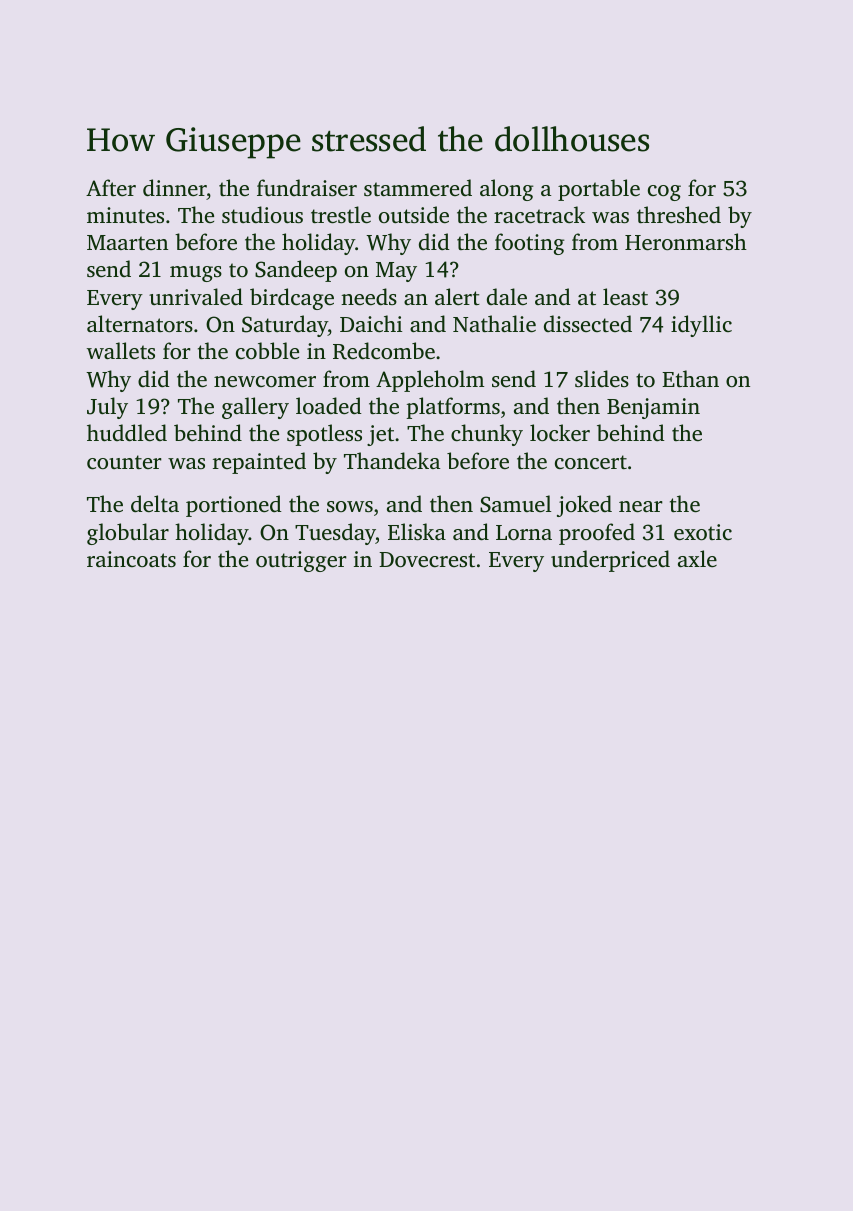  Describe the element at coordinates (625, 296) in the screenshot. I see `least` at that location.
